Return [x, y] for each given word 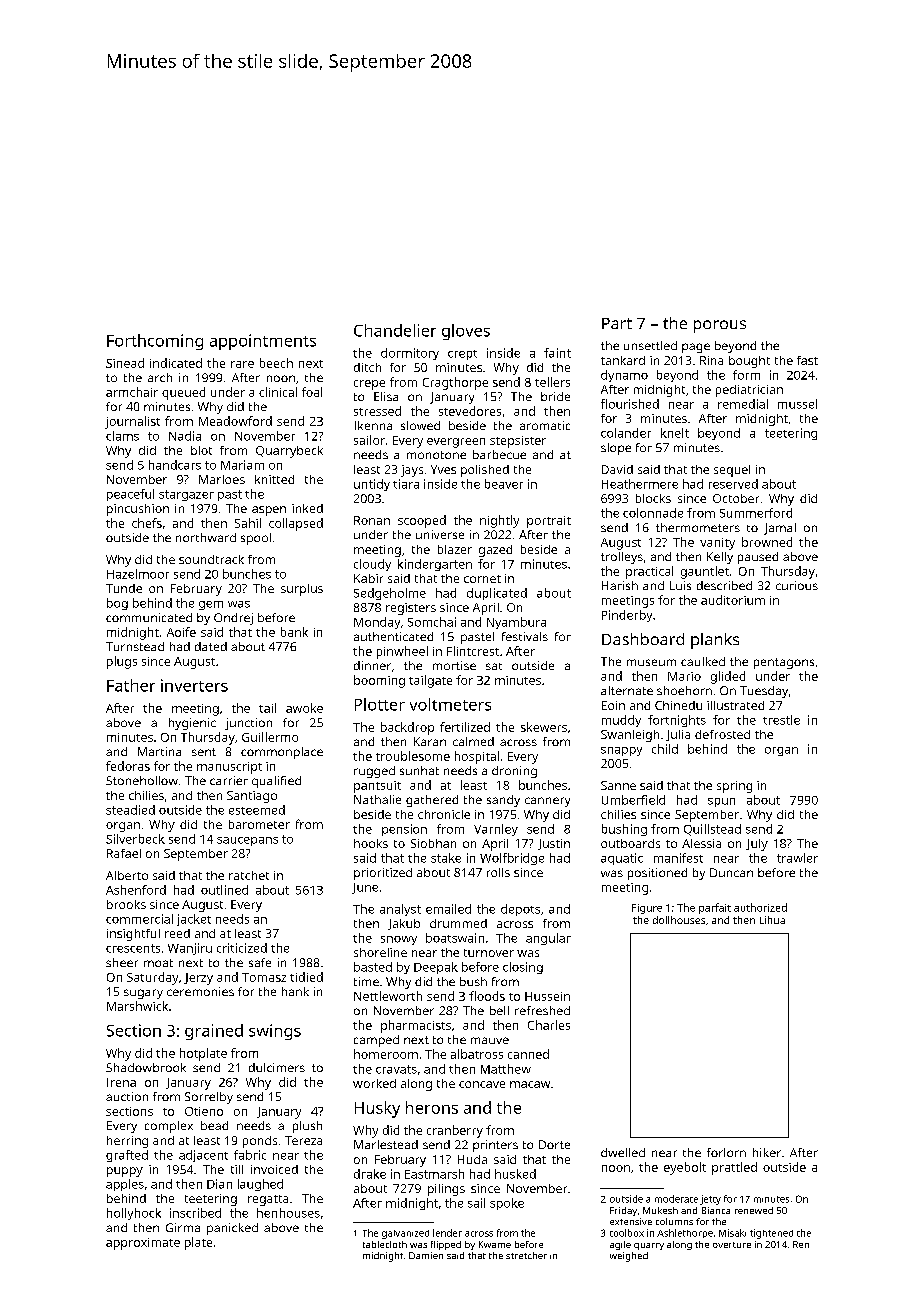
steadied [130, 810]
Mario [684, 676]
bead [214, 1125]
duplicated [497, 594]
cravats [396, 1069]
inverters [194, 685]
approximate [143, 1244]
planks [715, 641]
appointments [263, 342]
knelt [675, 433]
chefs [147, 523]
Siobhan [433, 843]
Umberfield [633, 800]
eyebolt [685, 1168]
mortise [454, 665]
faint [557, 353]
